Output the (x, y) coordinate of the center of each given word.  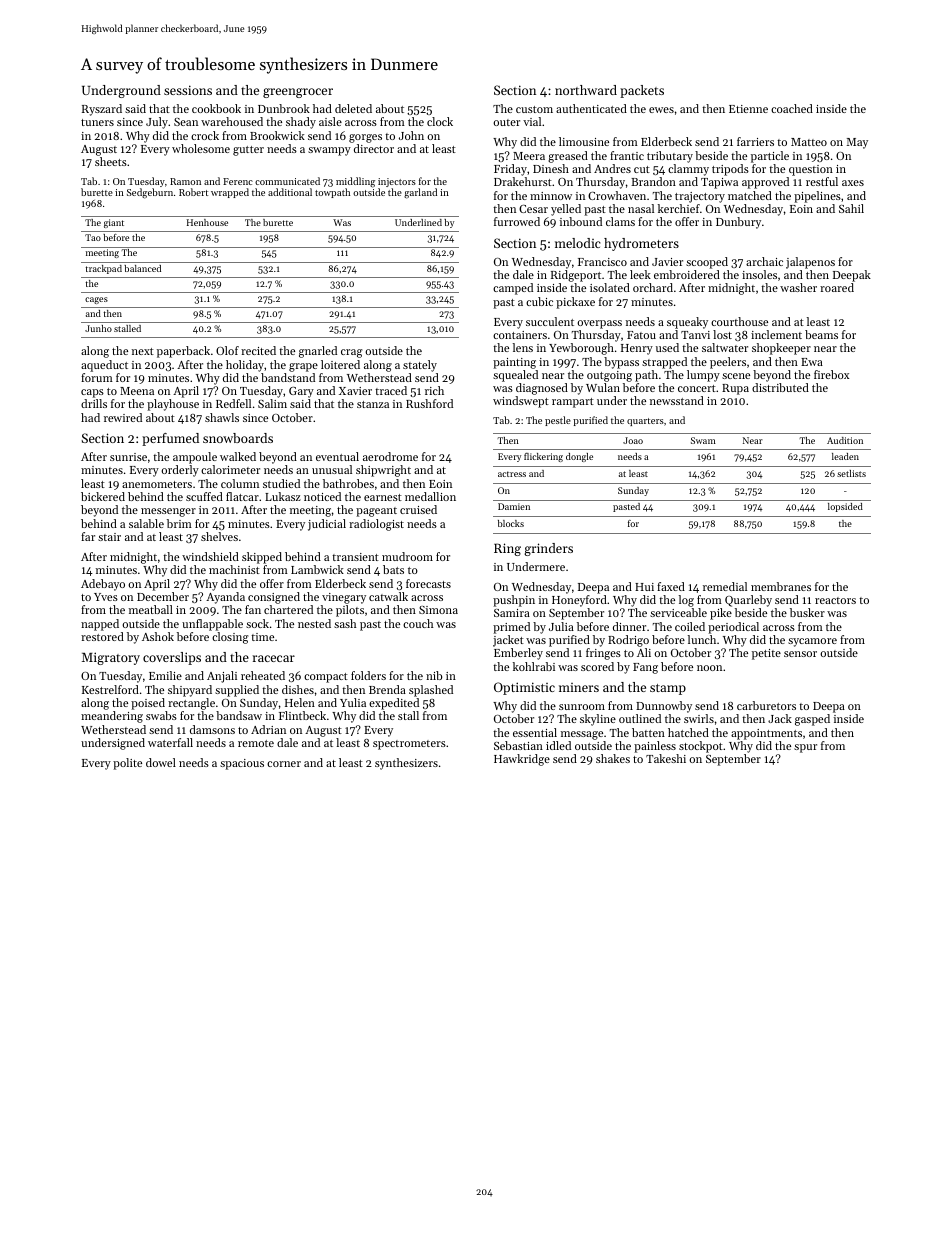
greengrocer (298, 93)
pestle (558, 421)
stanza (373, 404)
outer (506, 122)
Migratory (111, 658)
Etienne (748, 109)
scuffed (204, 496)
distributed (780, 387)
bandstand (288, 377)
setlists (851, 473)
